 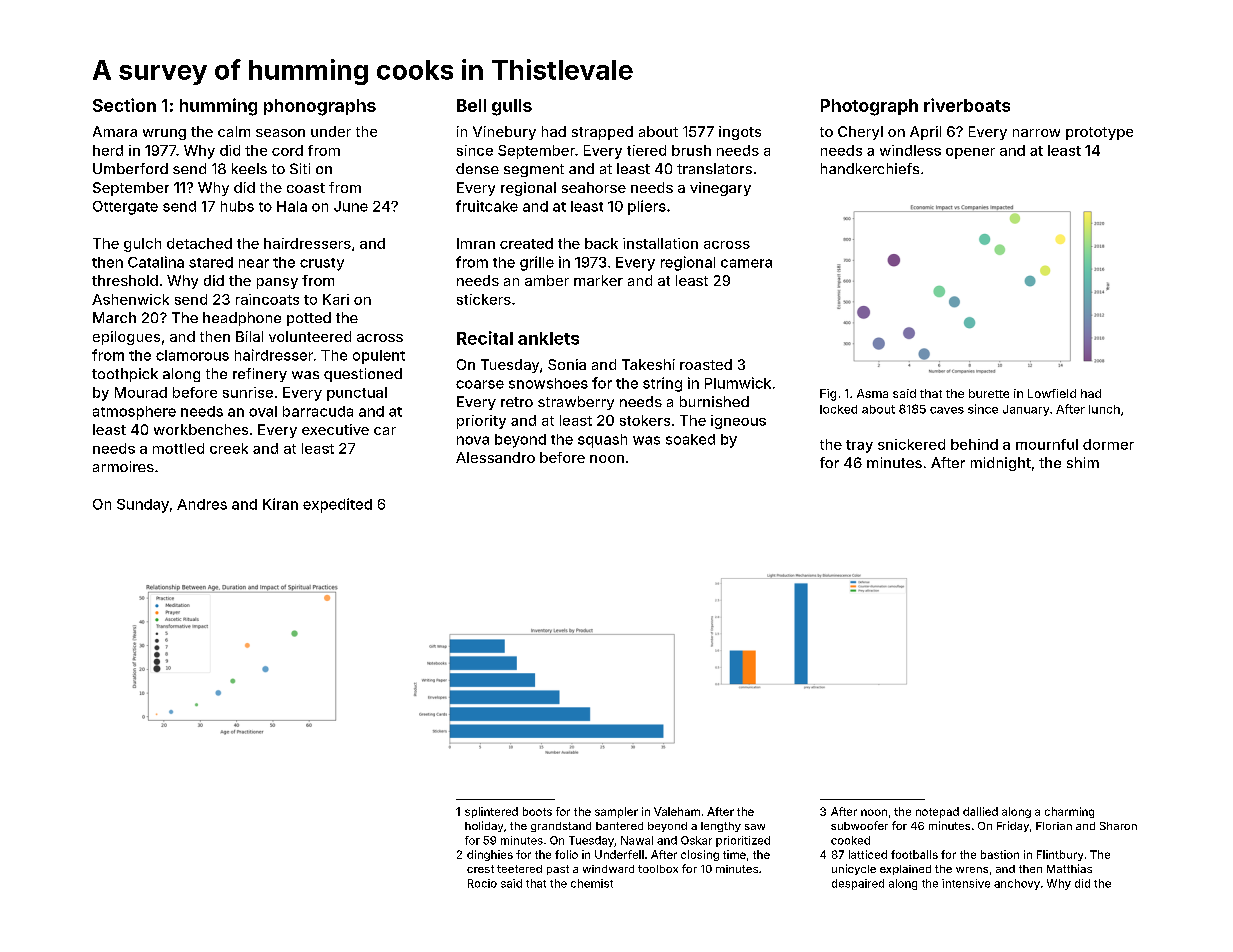 I want to click on narrow, so click(x=1036, y=133).
